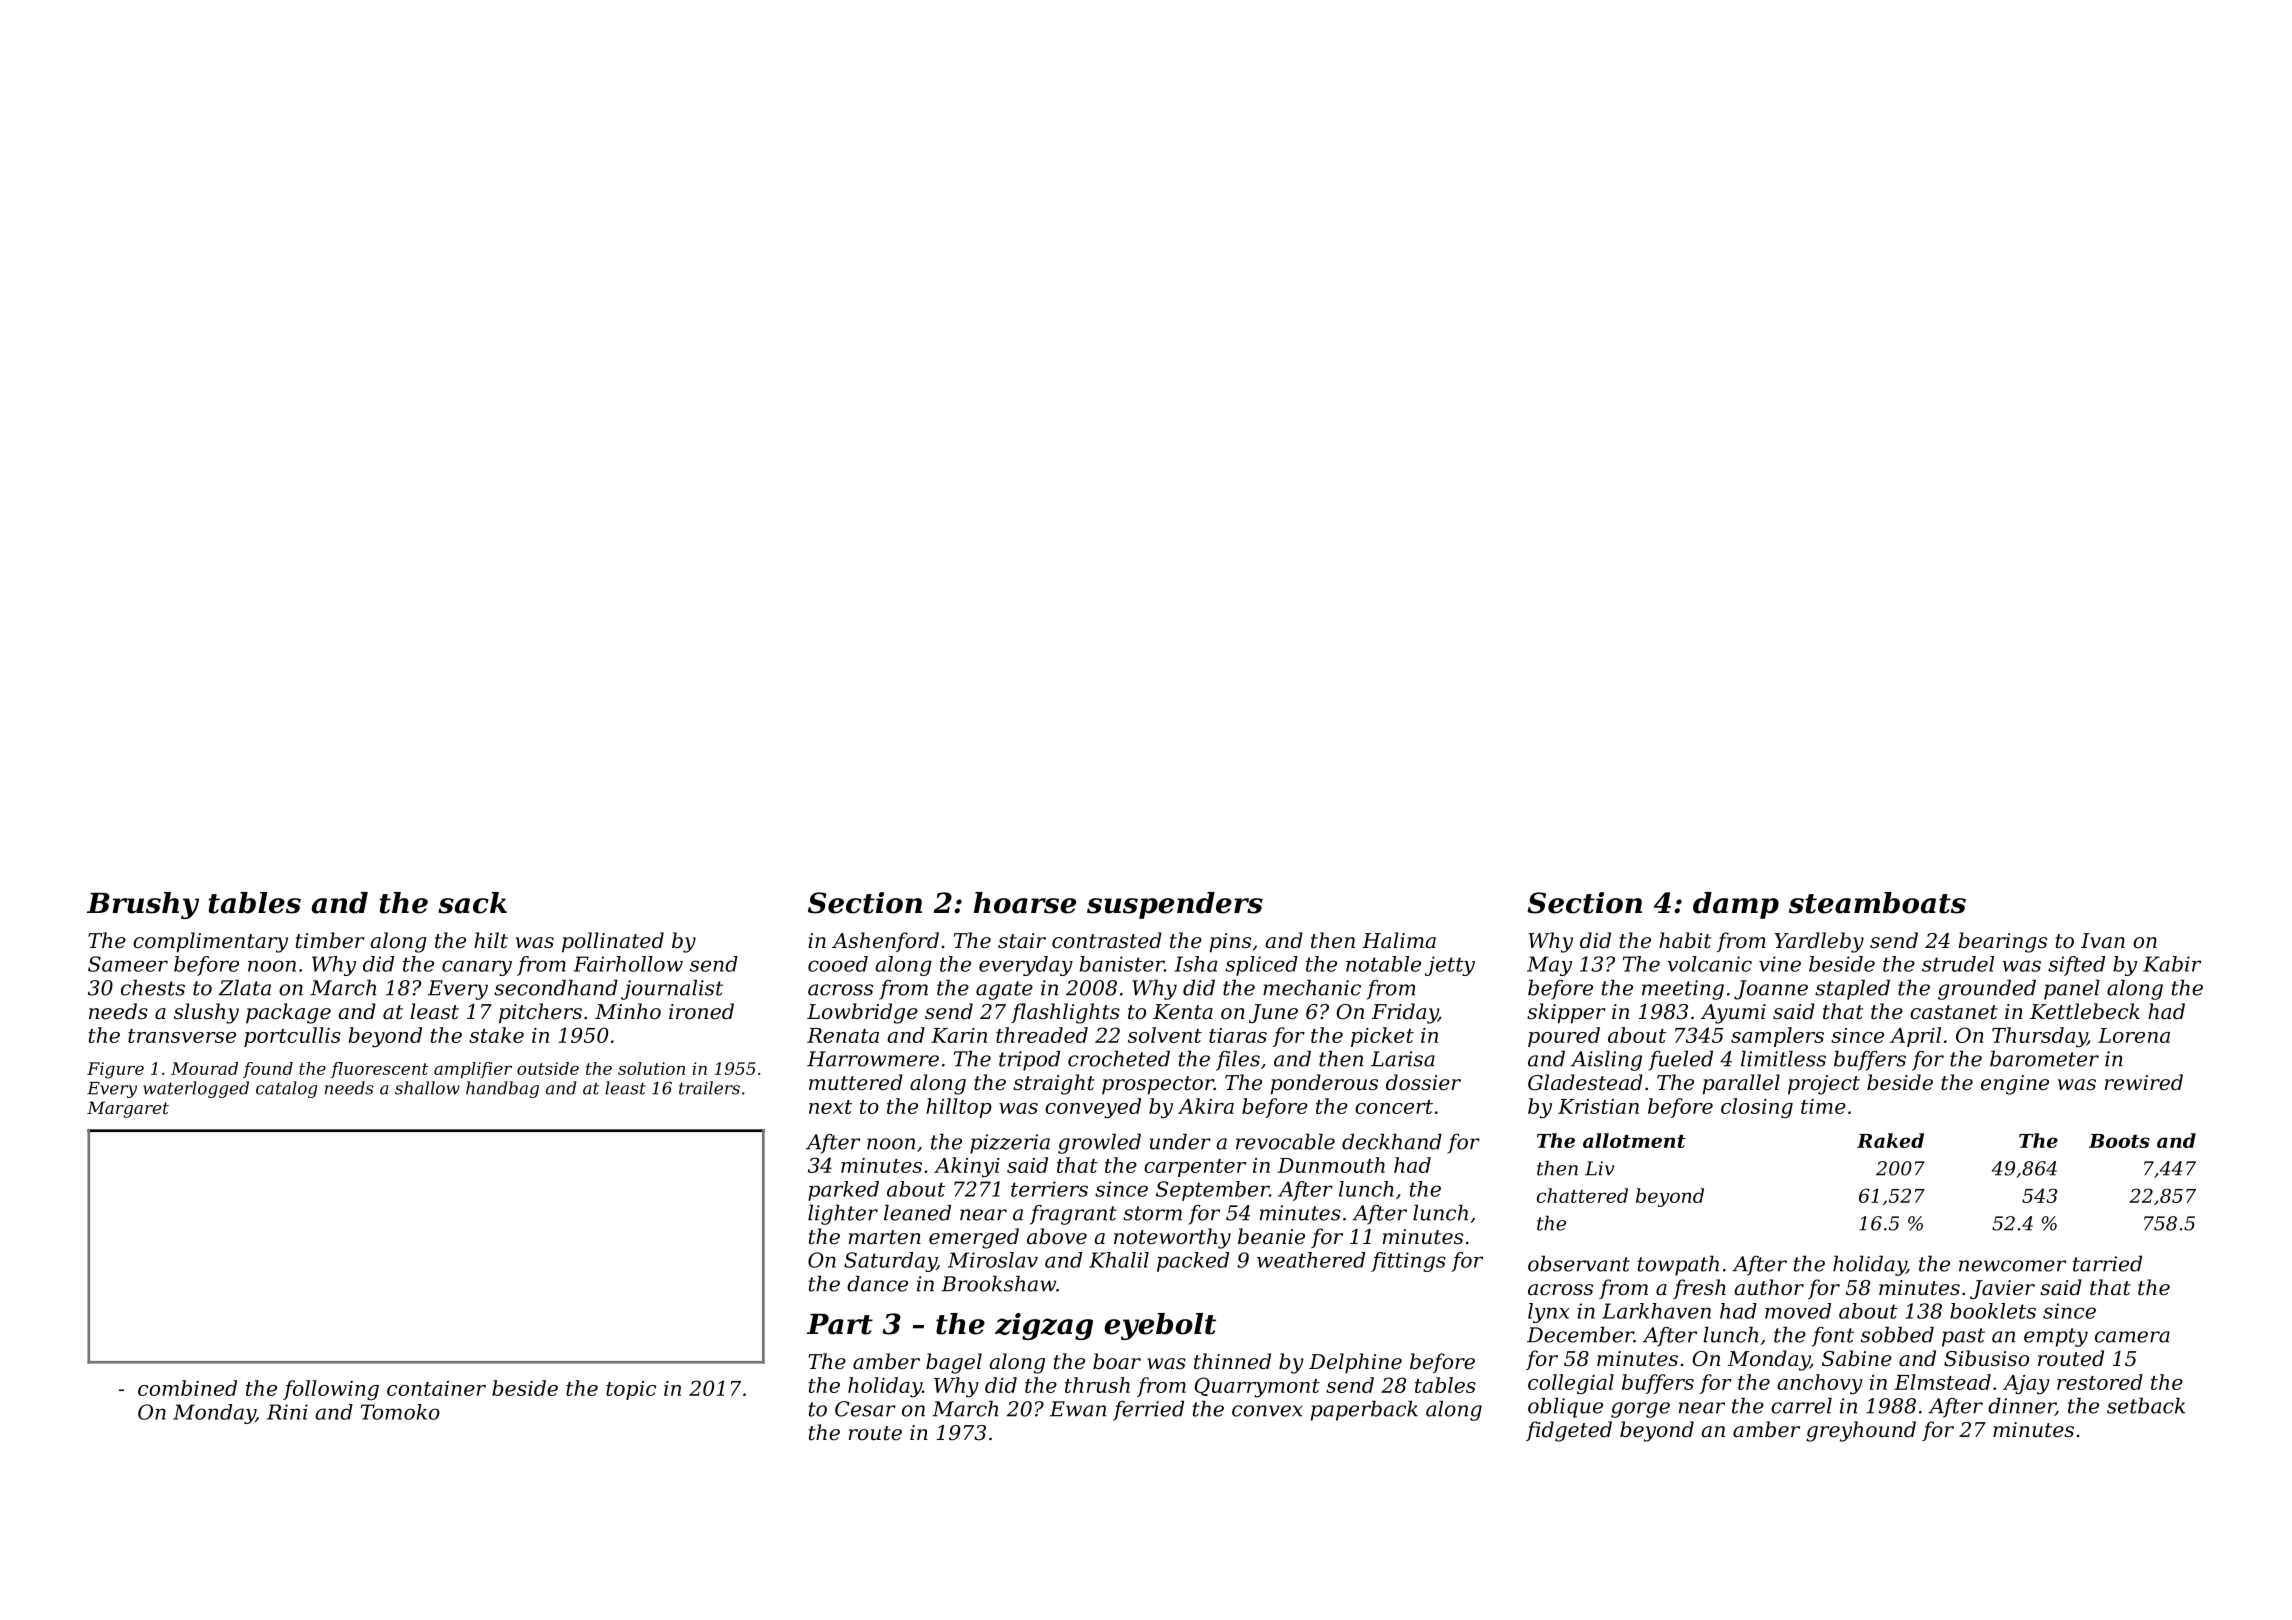 The height and width of the screenshot is (1620, 2292). What do you see at coordinates (2119, 1141) in the screenshot?
I see `Boots` at bounding box center [2119, 1141].
